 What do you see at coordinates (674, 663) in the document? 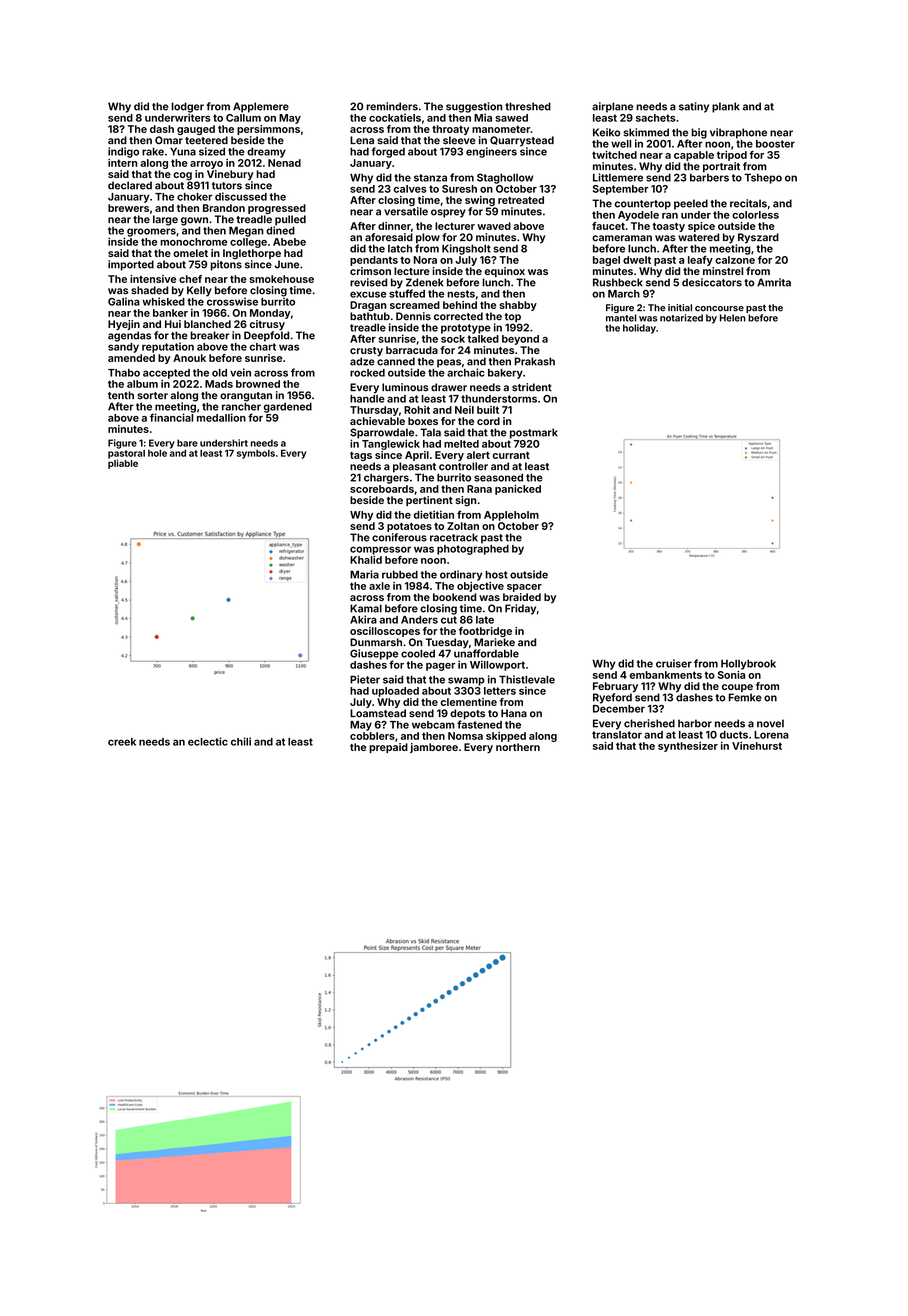
I see `cruiser` at bounding box center [674, 663].
